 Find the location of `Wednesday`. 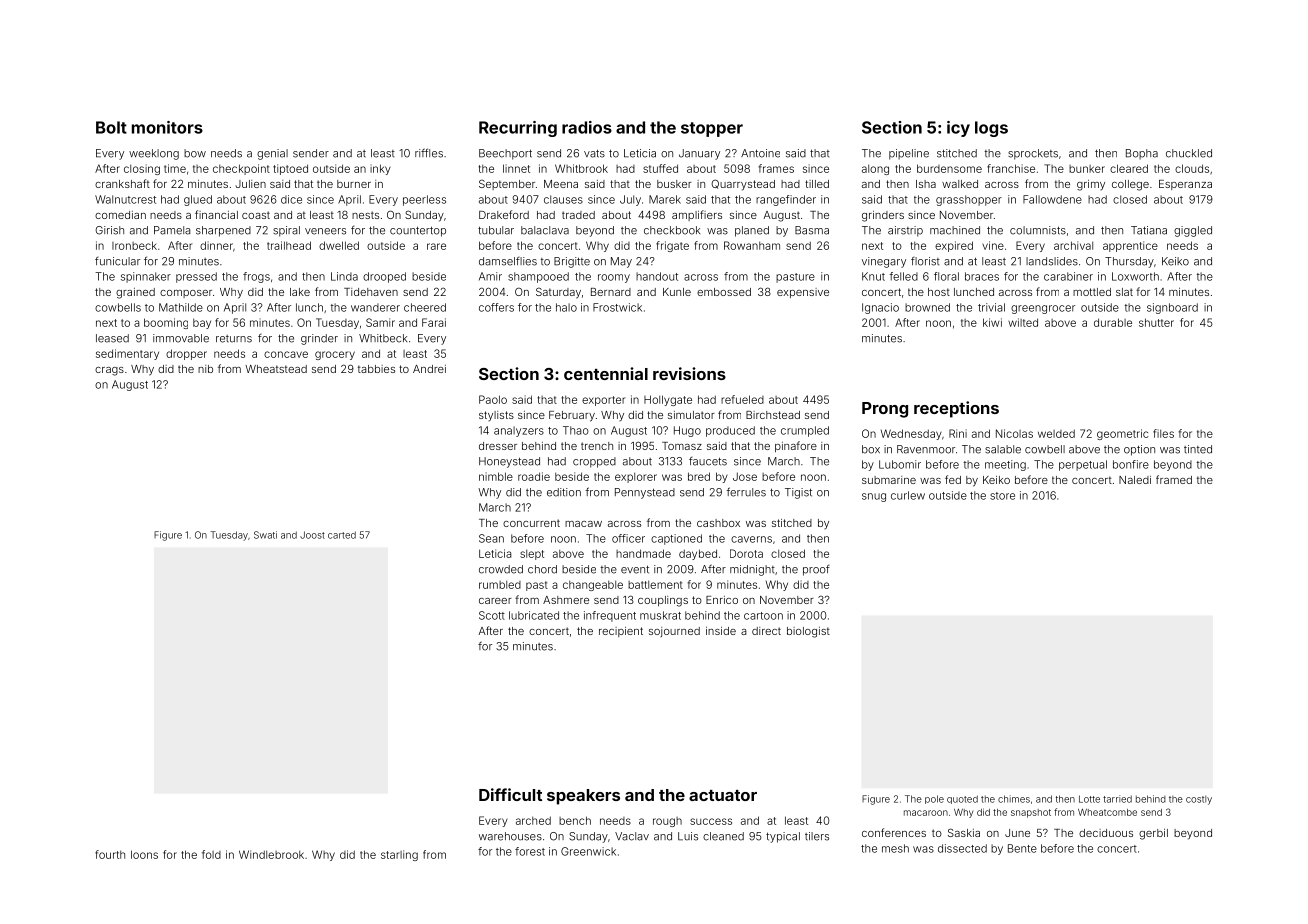

Wednesday is located at coordinates (911, 434).
